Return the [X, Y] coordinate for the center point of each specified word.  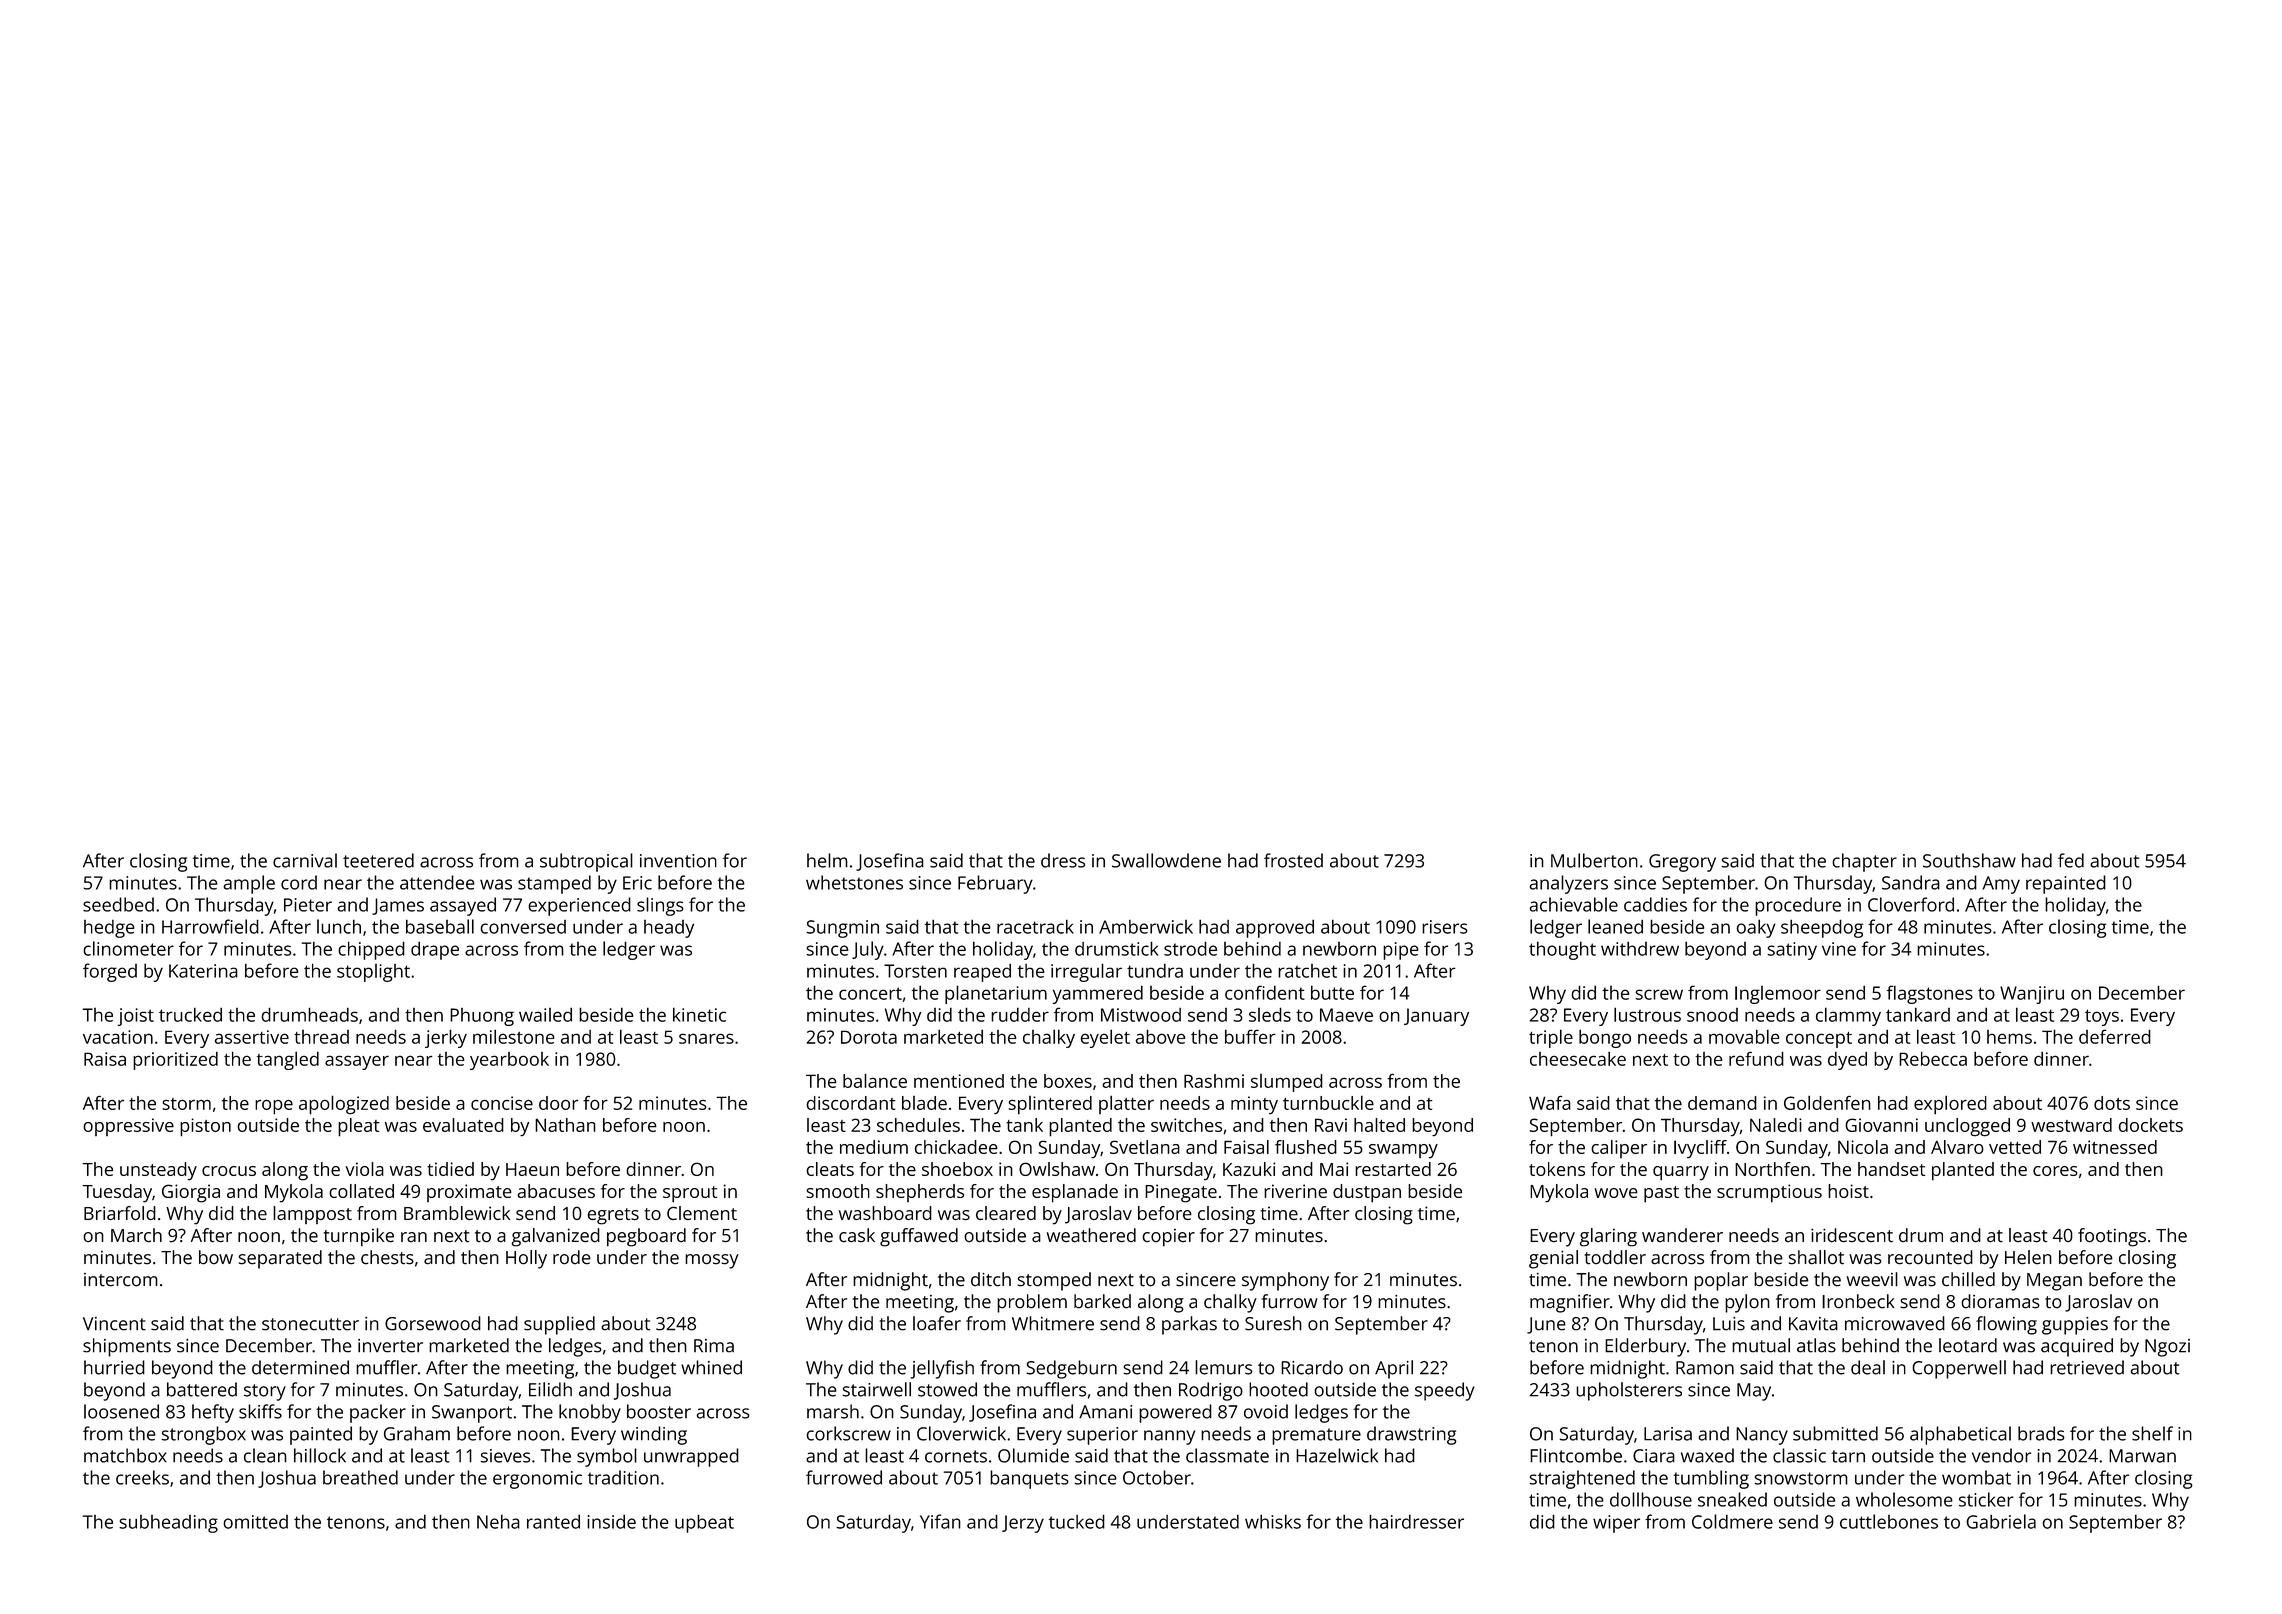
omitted [255, 1522]
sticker [1986, 1499]
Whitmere [1053, 1323]
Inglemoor [1778, 995]
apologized [344, 1105]
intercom [121, 1280]
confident [1265, 992]
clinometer [128, 948]
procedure [1798, 906]
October [1157, 1477]
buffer [1250, 1036]
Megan [2054, 1282]
